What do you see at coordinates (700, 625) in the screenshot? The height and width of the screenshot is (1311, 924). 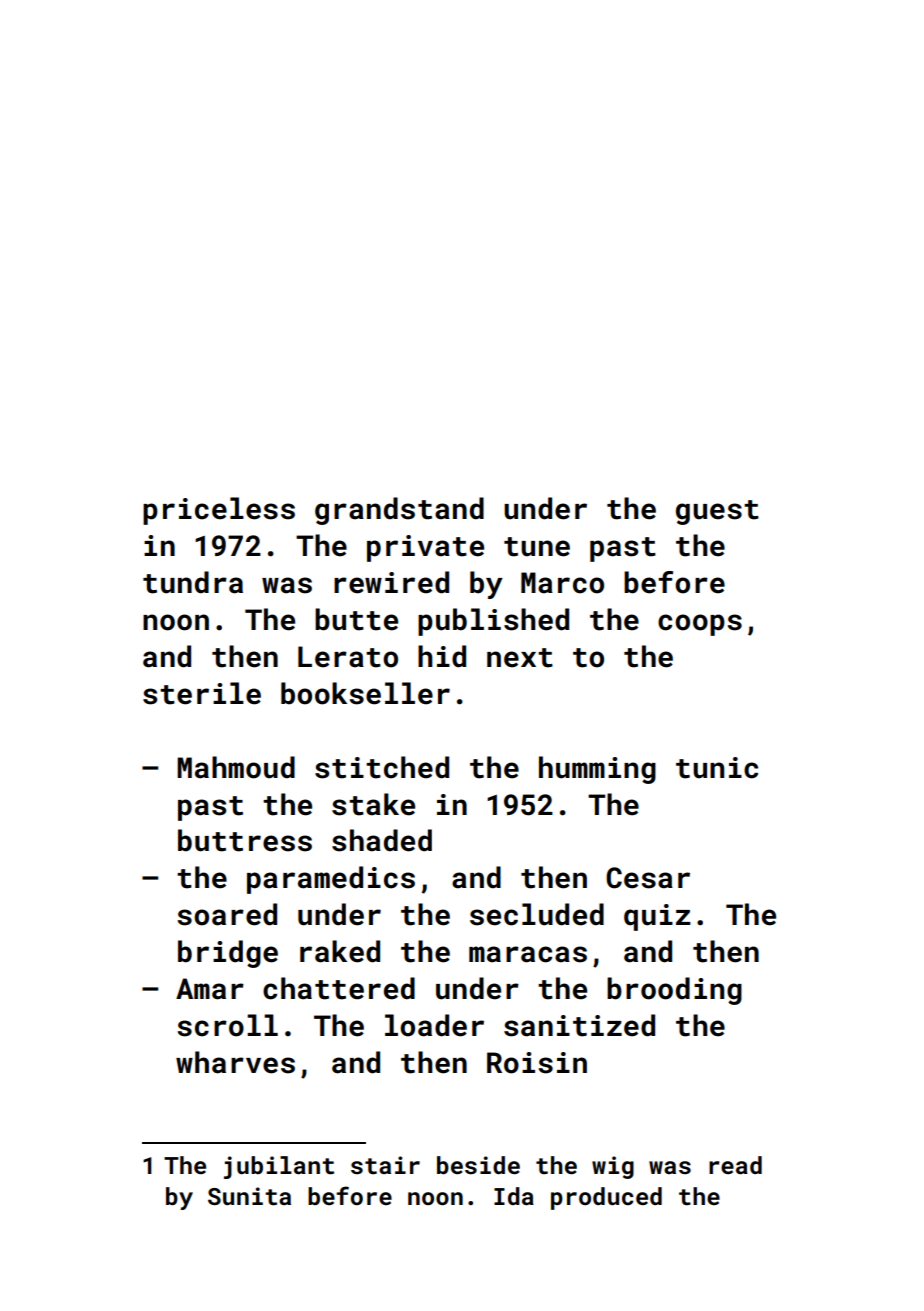 I see `coops` at bounding box center [700, 625].
